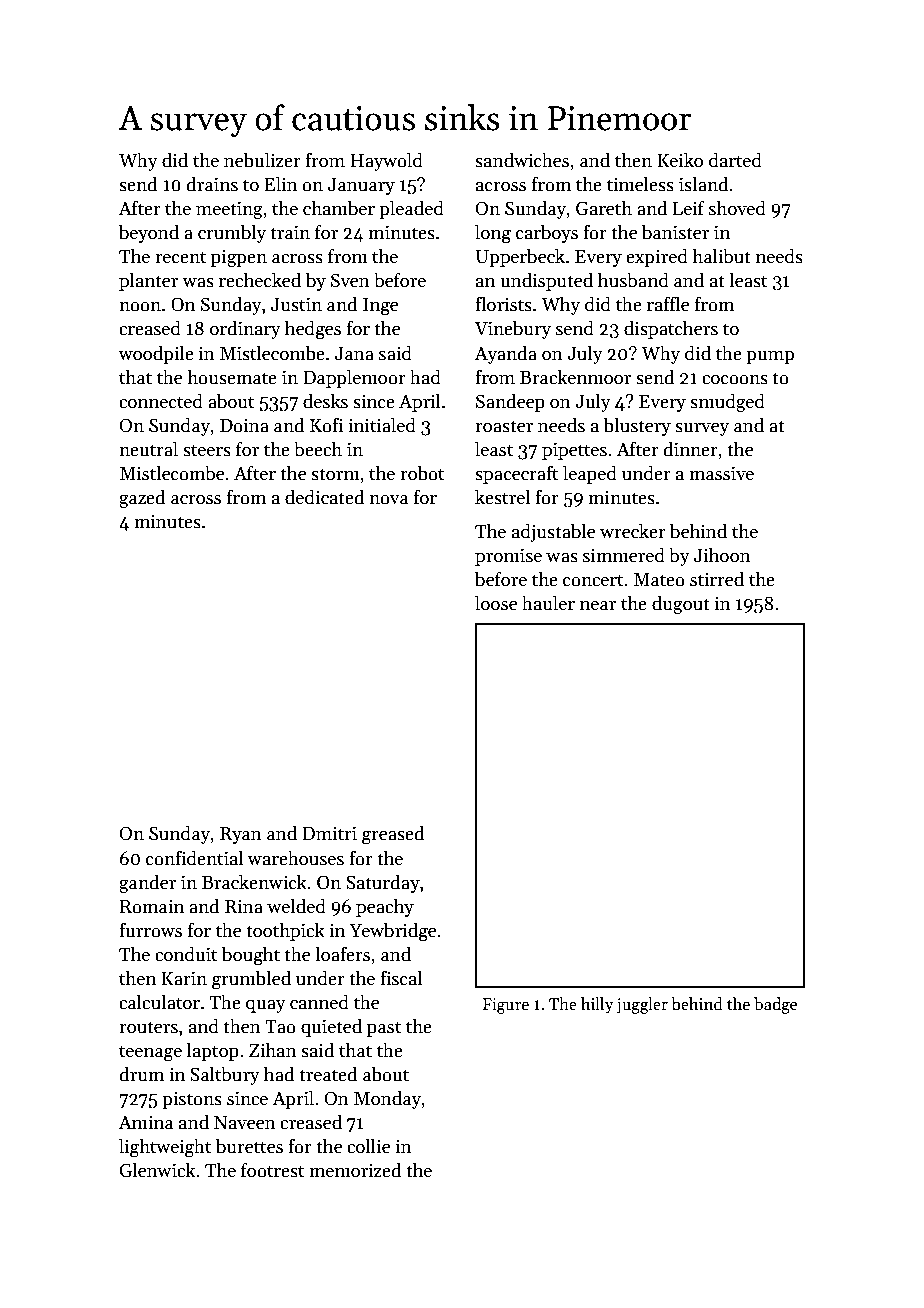 This image has height=1308, width=924. I want to click on massive, so click(721, 473).
